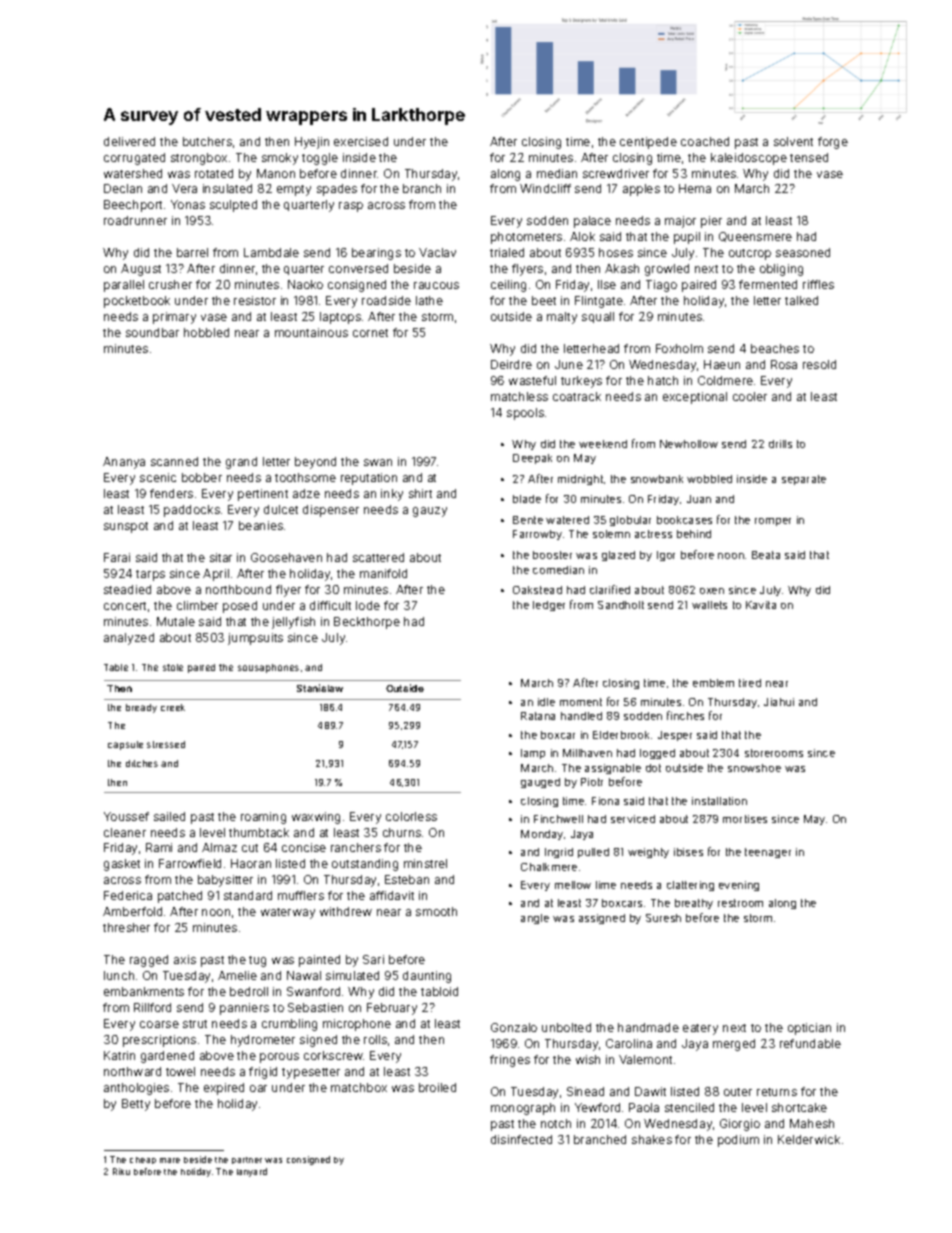 The width and height of the screenshot is (952, 1233). I want to click on Kavita, so click(761, 605).
